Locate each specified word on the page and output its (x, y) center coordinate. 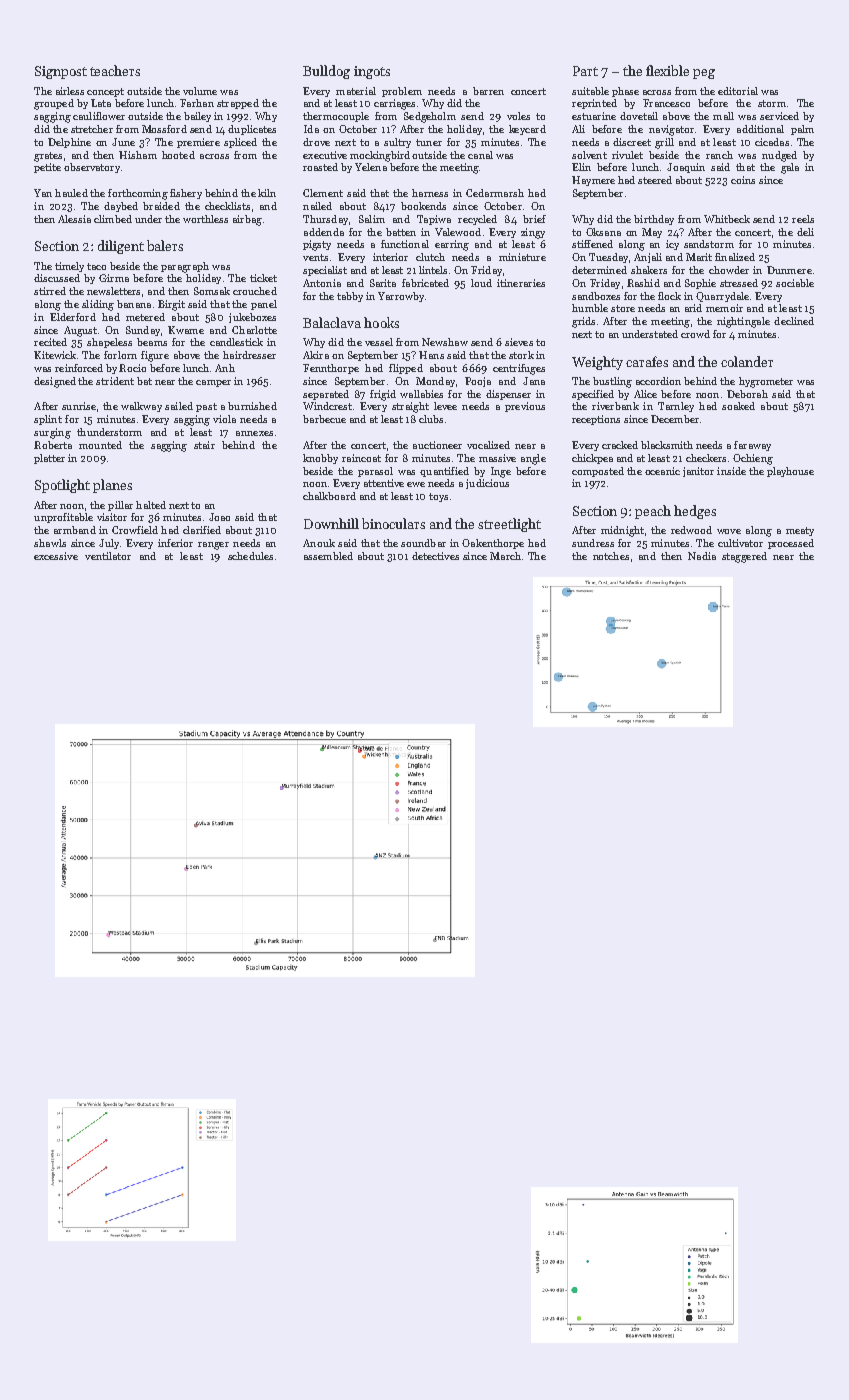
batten (401, 232)
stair (204, 445)
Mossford (164, 129)
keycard (527, 130)
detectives (435, 556)
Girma (114, 278)
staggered (744, 557)
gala (790, 168)
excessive (56, 556)
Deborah (747, 394)
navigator (671, 130)
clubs (431, 419)
